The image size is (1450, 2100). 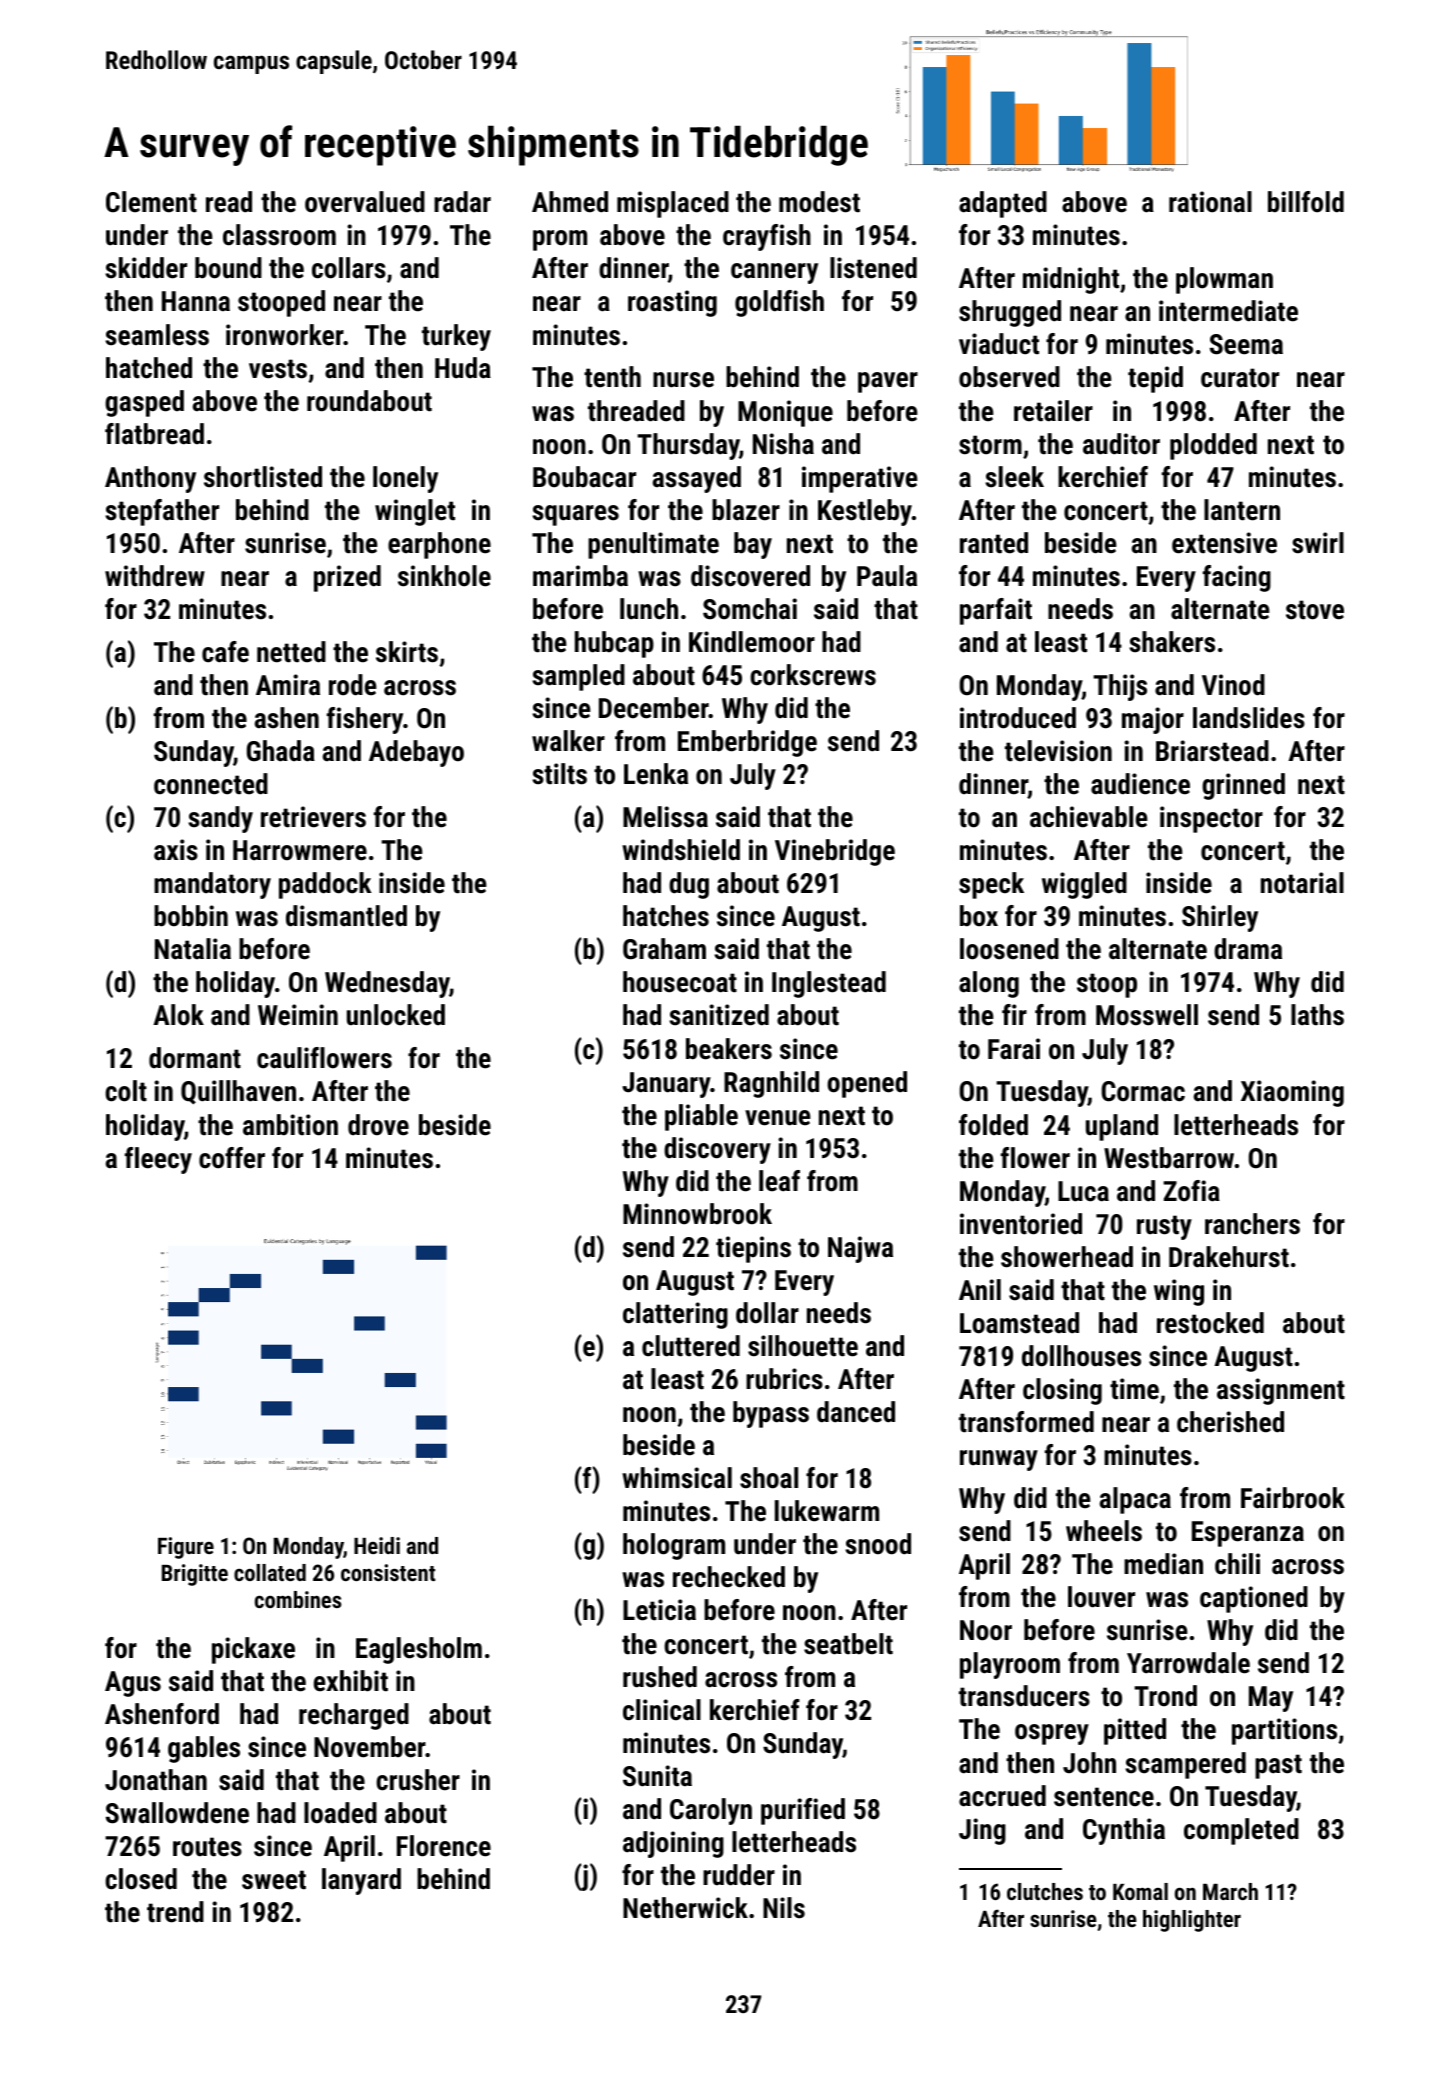 What do you see at coordinates (195, 1575) in the document?
I see `Brigitte` at bounding box center [195, 1575].
